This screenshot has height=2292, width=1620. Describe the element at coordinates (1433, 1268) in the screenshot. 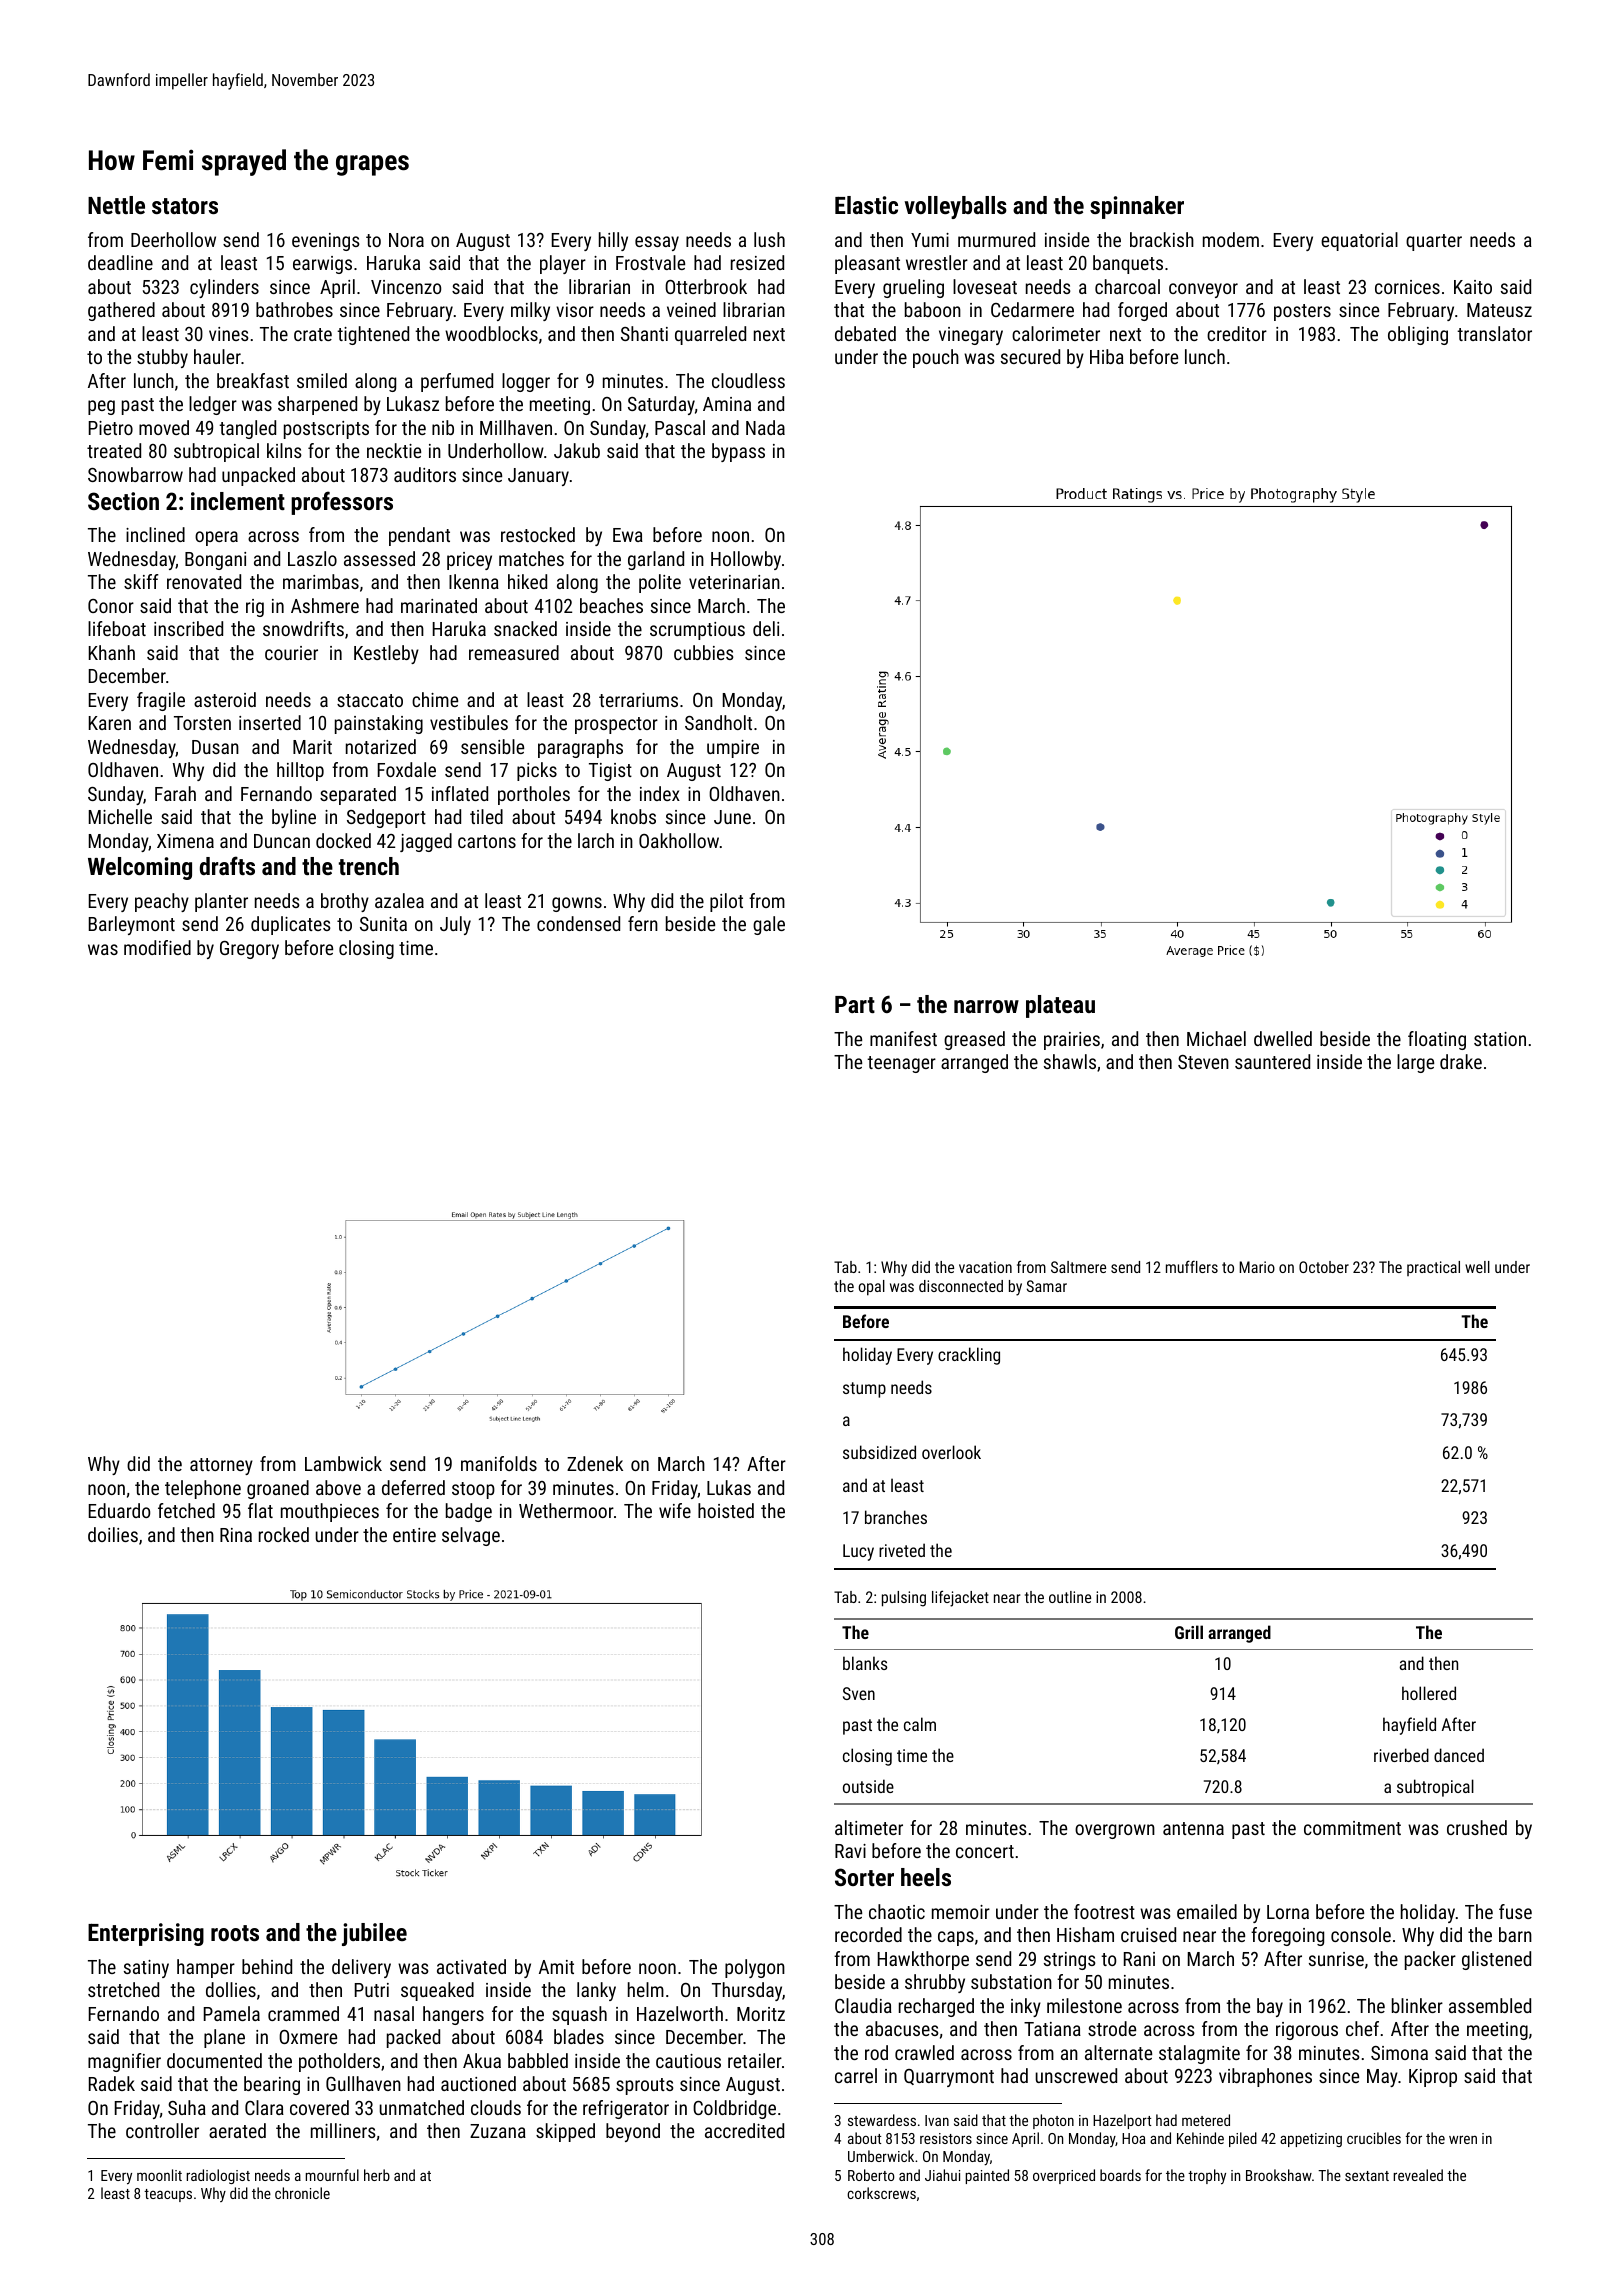

I see `practical` at that location.
